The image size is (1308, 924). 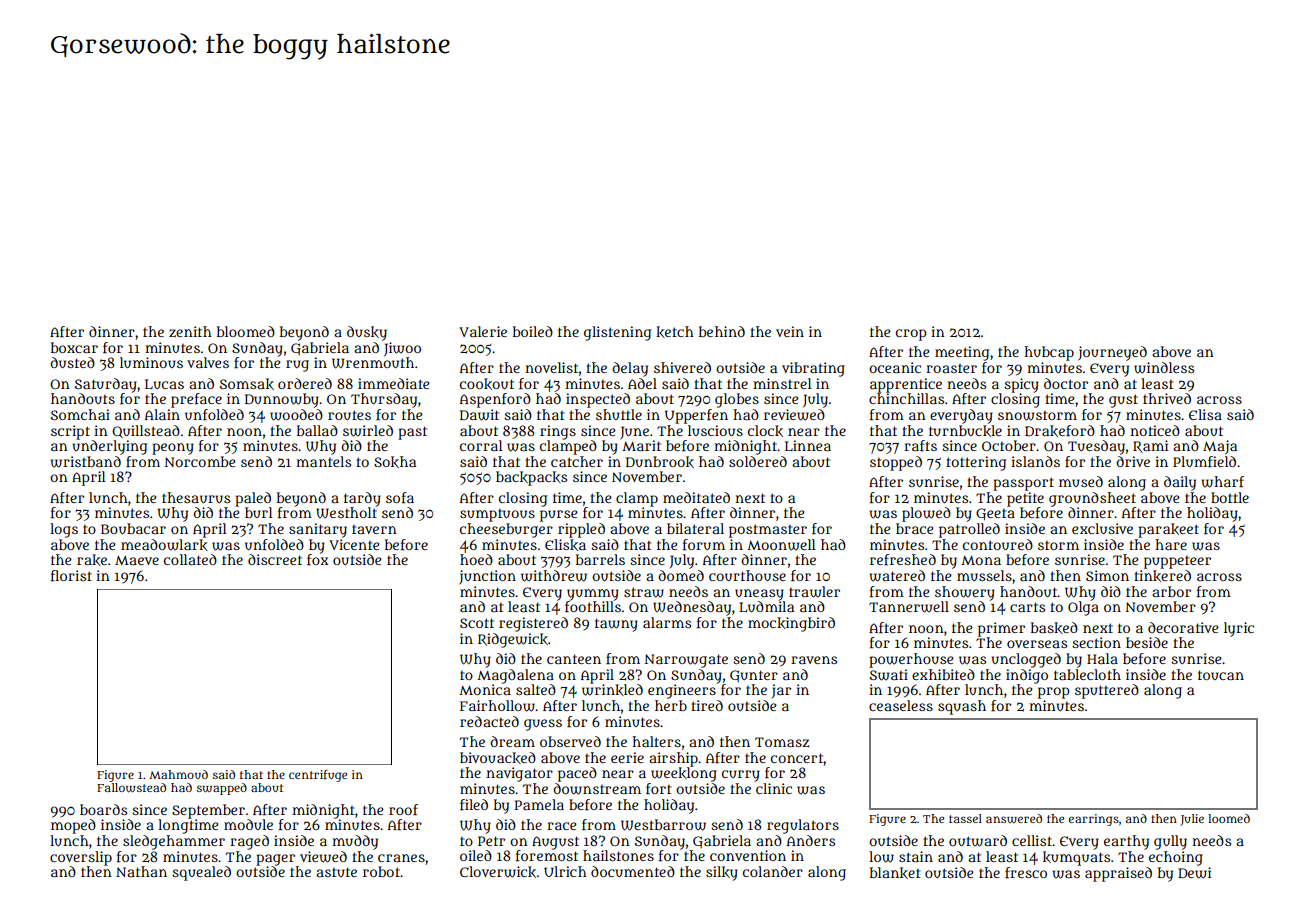 What do you see at coordinates (487, 577) in the screenshot?
I see `junction` at bounding box center [487, 577].
